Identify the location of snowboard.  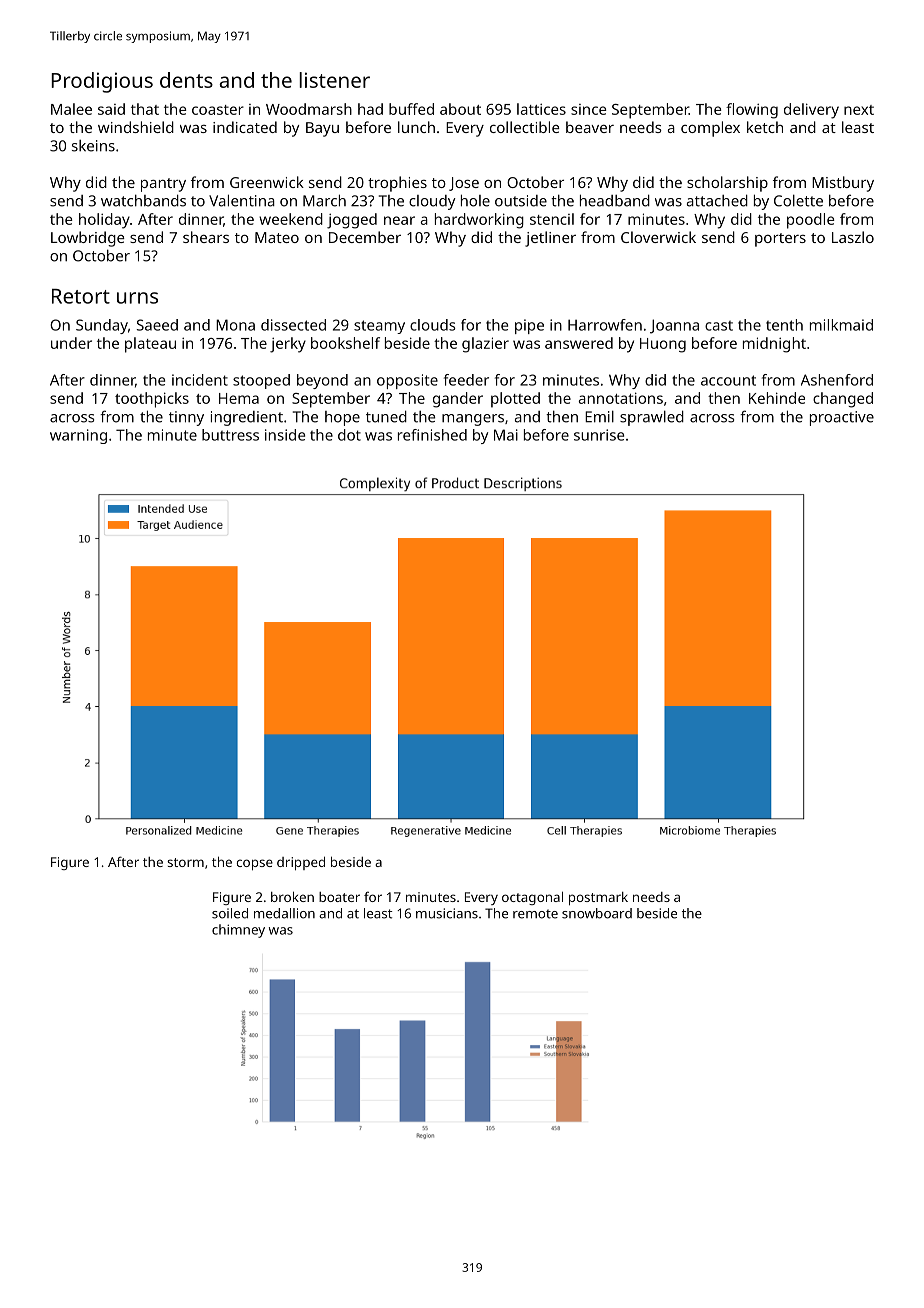
(597, 913).
